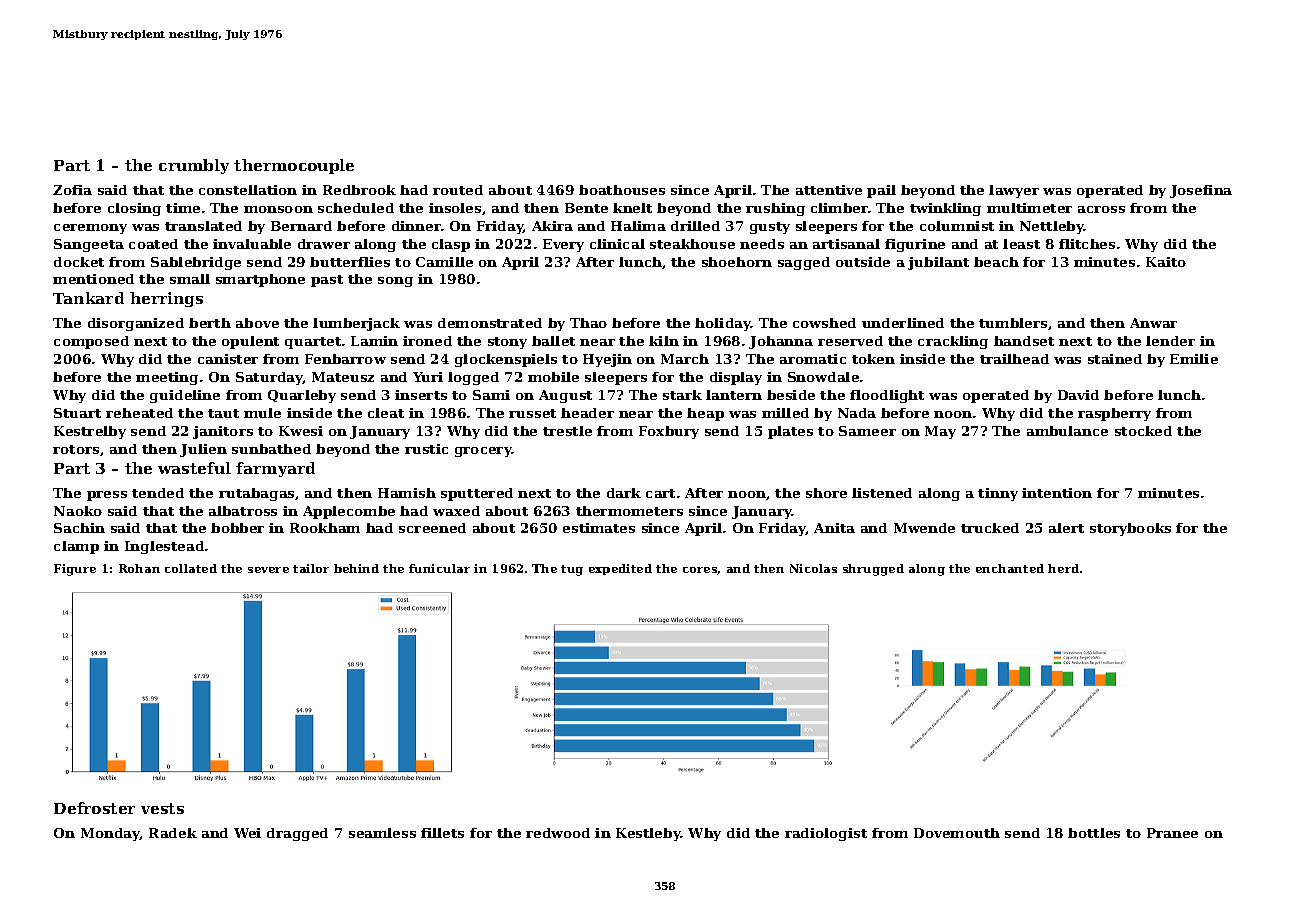 This screenshot has width=1308, height=924. I want to click on stocked, so click(1143, 431).
